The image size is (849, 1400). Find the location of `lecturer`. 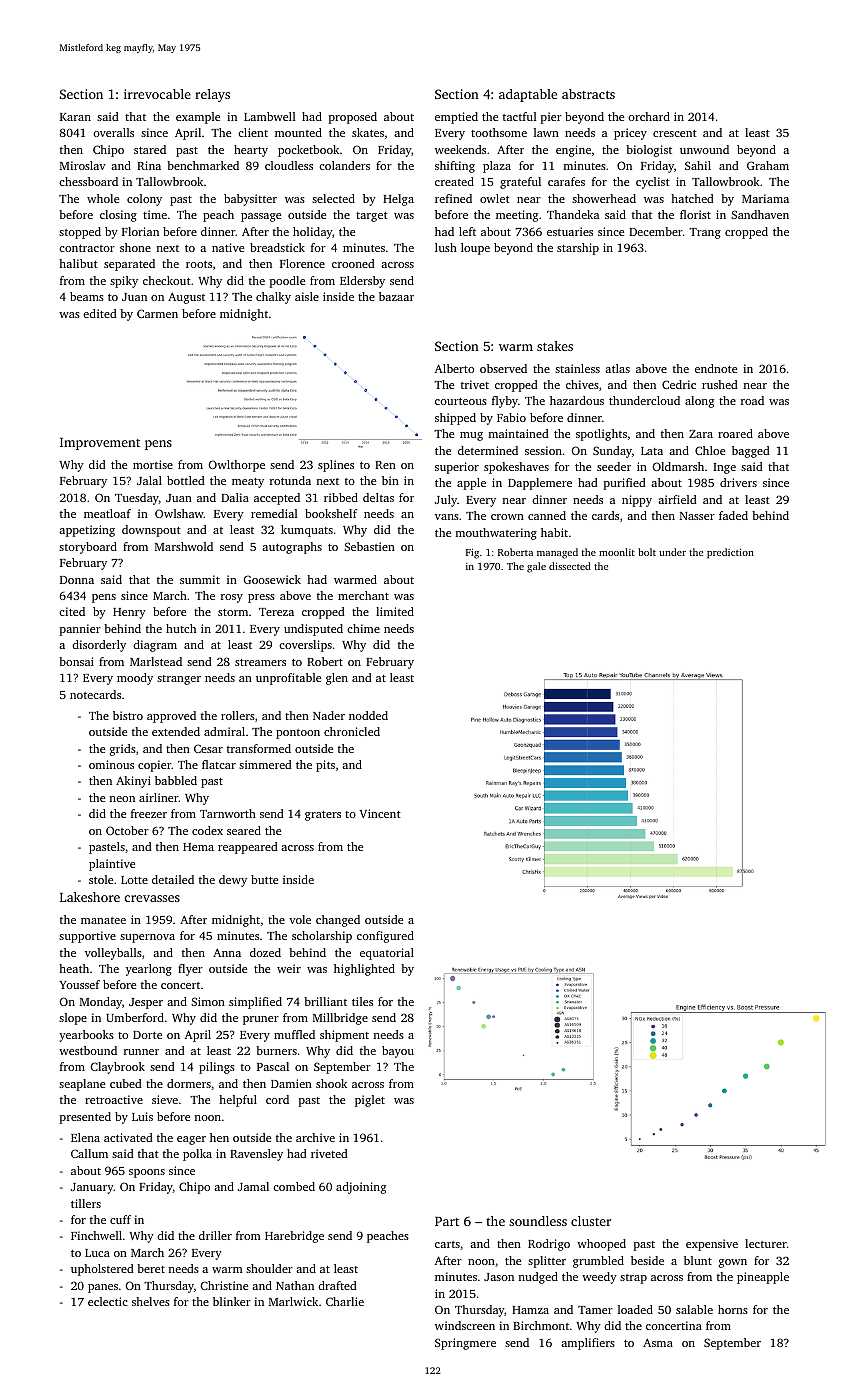

lecturer is located at coordinates (766, 1243).
